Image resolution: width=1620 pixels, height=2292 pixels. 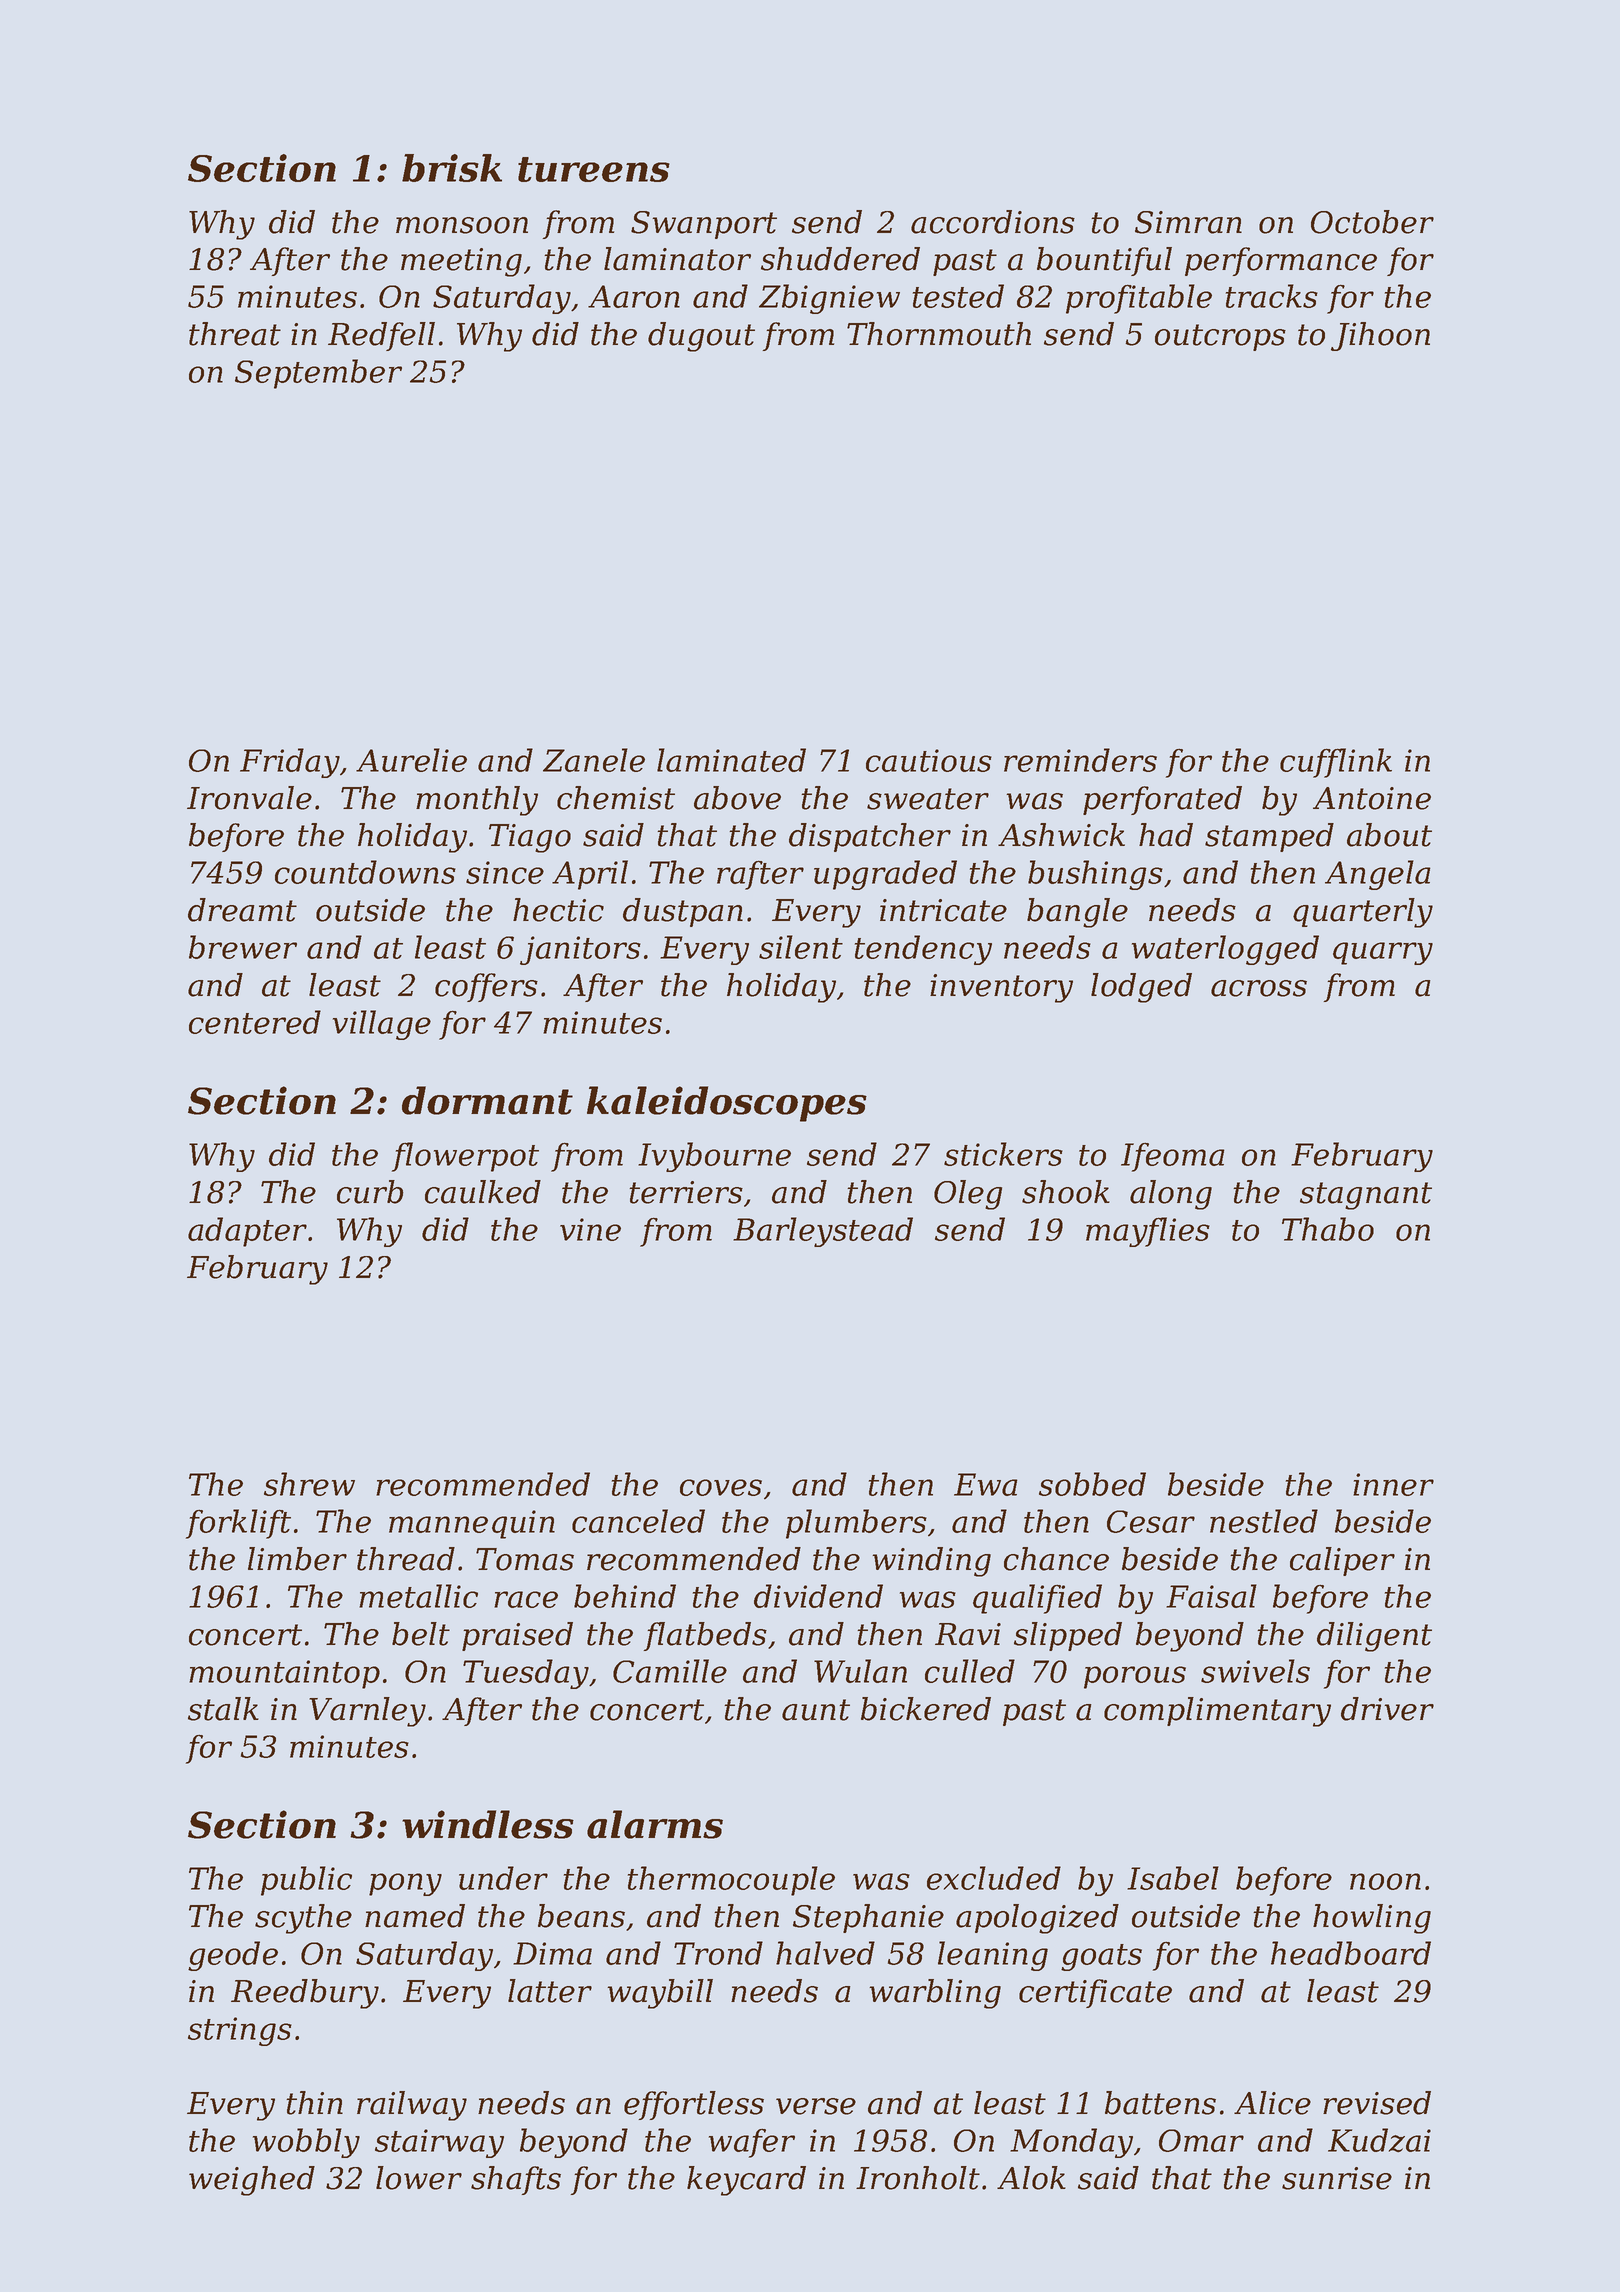 What do you see at coordinates (1264, 1521) in the image?
I see `nestled` at bounding box center [1264, 1521].
